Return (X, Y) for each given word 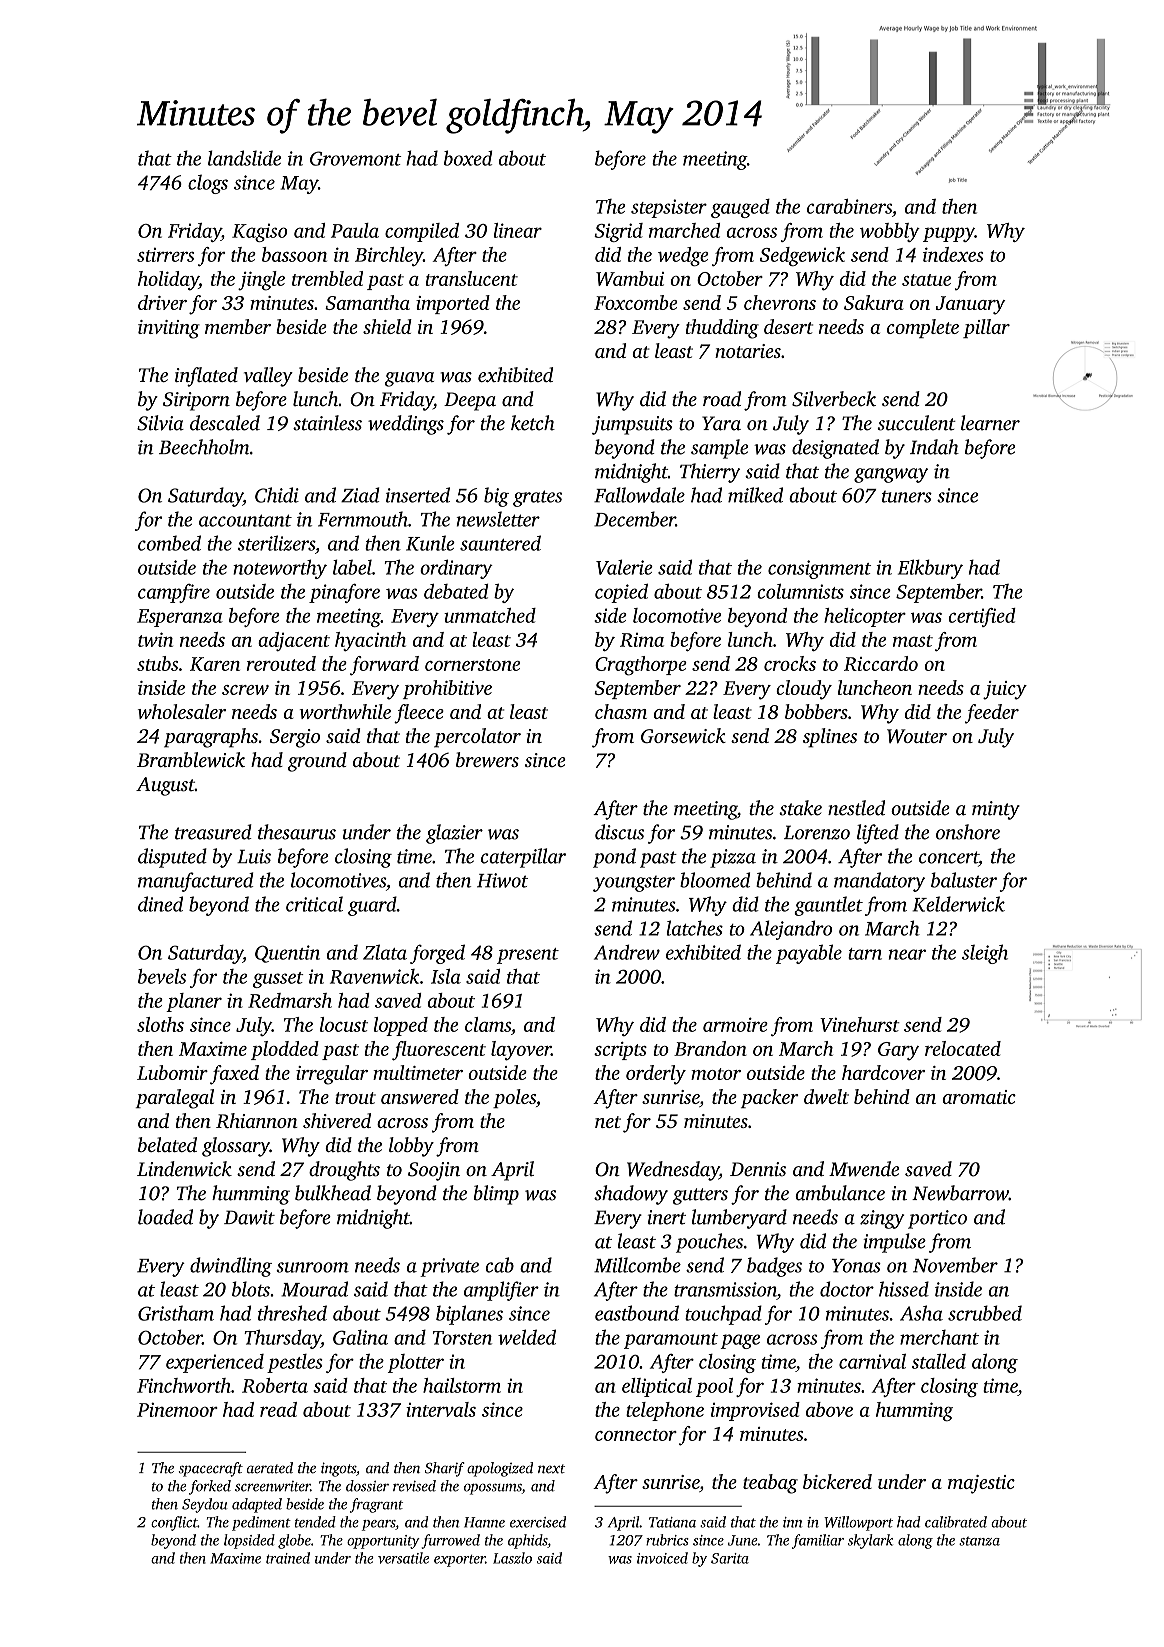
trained (288, 1558)
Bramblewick (191, 759)
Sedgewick (802, 256)
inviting (169, 329)
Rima (642, 640)
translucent (472, 278)
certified (982, 617)
